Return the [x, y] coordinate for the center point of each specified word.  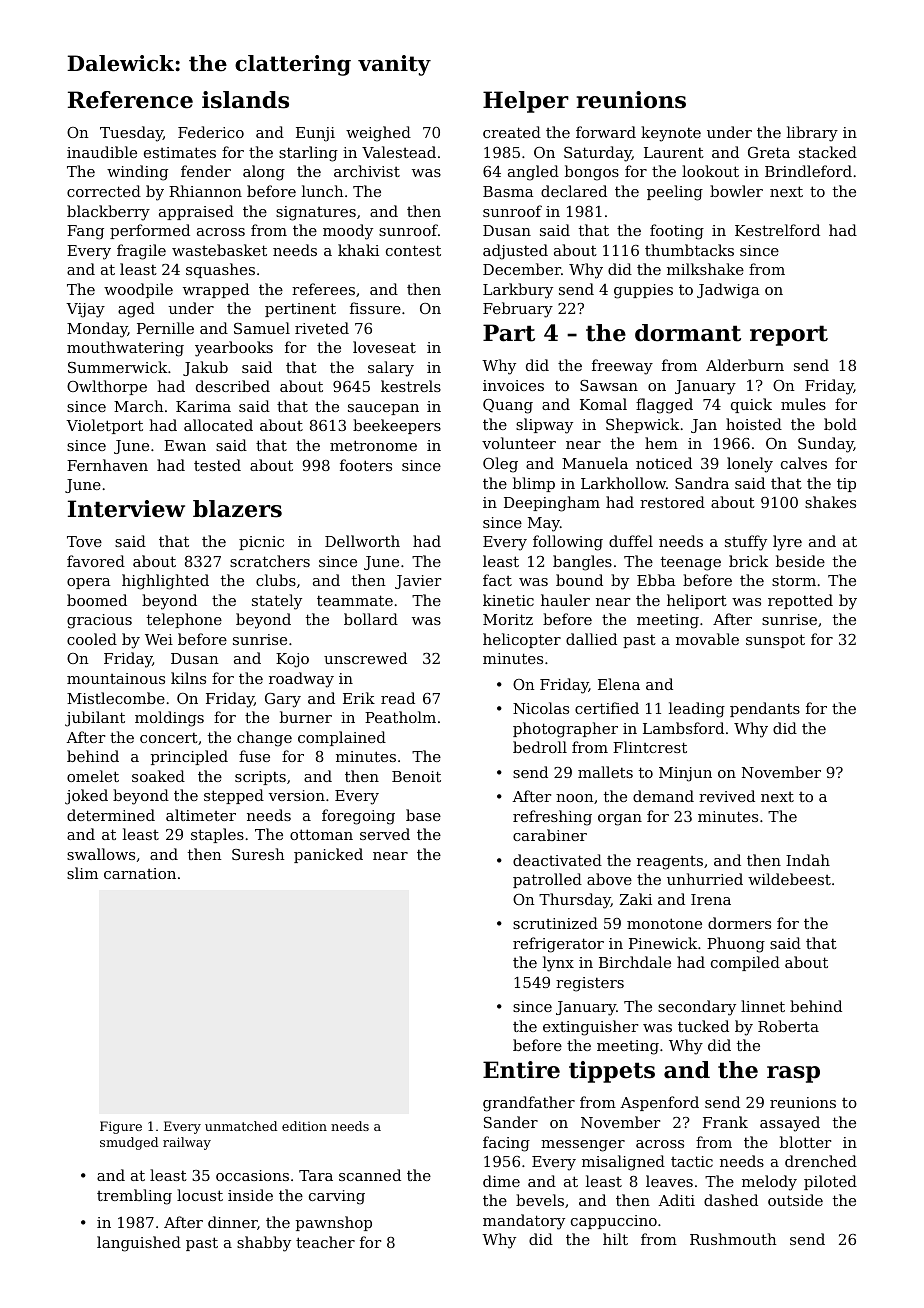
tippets [612, 1072]
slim [82, 873]
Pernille [165, 328]
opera [89, 583]
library [812, 134]
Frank [725, 1122]
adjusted [515, 252]
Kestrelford [777, 230]
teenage [691, 563]
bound [579, 580]
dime [501, 1181]
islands [245, 100]
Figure [121, 1127]
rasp [793, 1074]
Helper [526, 102]
